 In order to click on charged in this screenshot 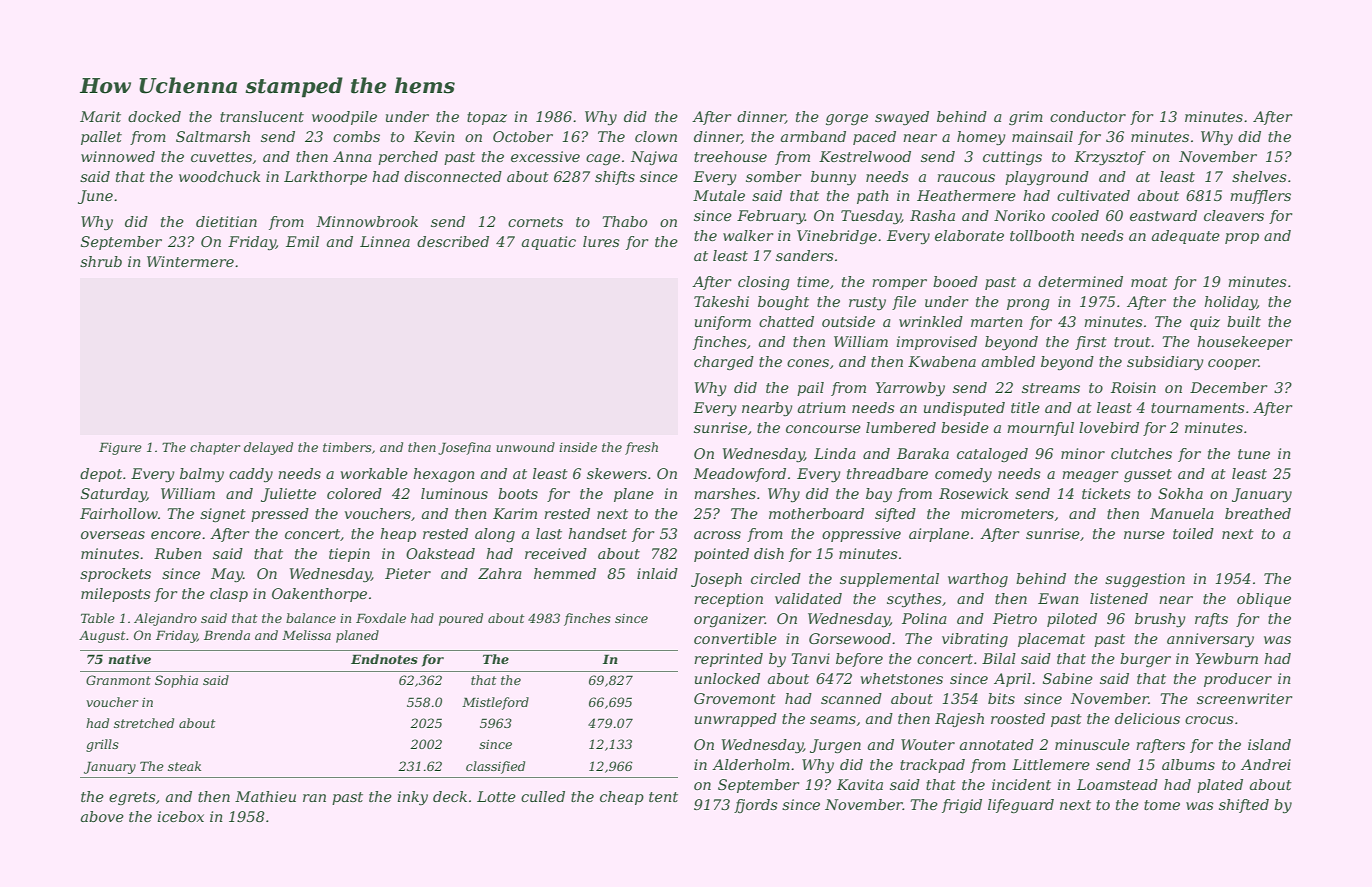, I will do `click(724, 363)`.
